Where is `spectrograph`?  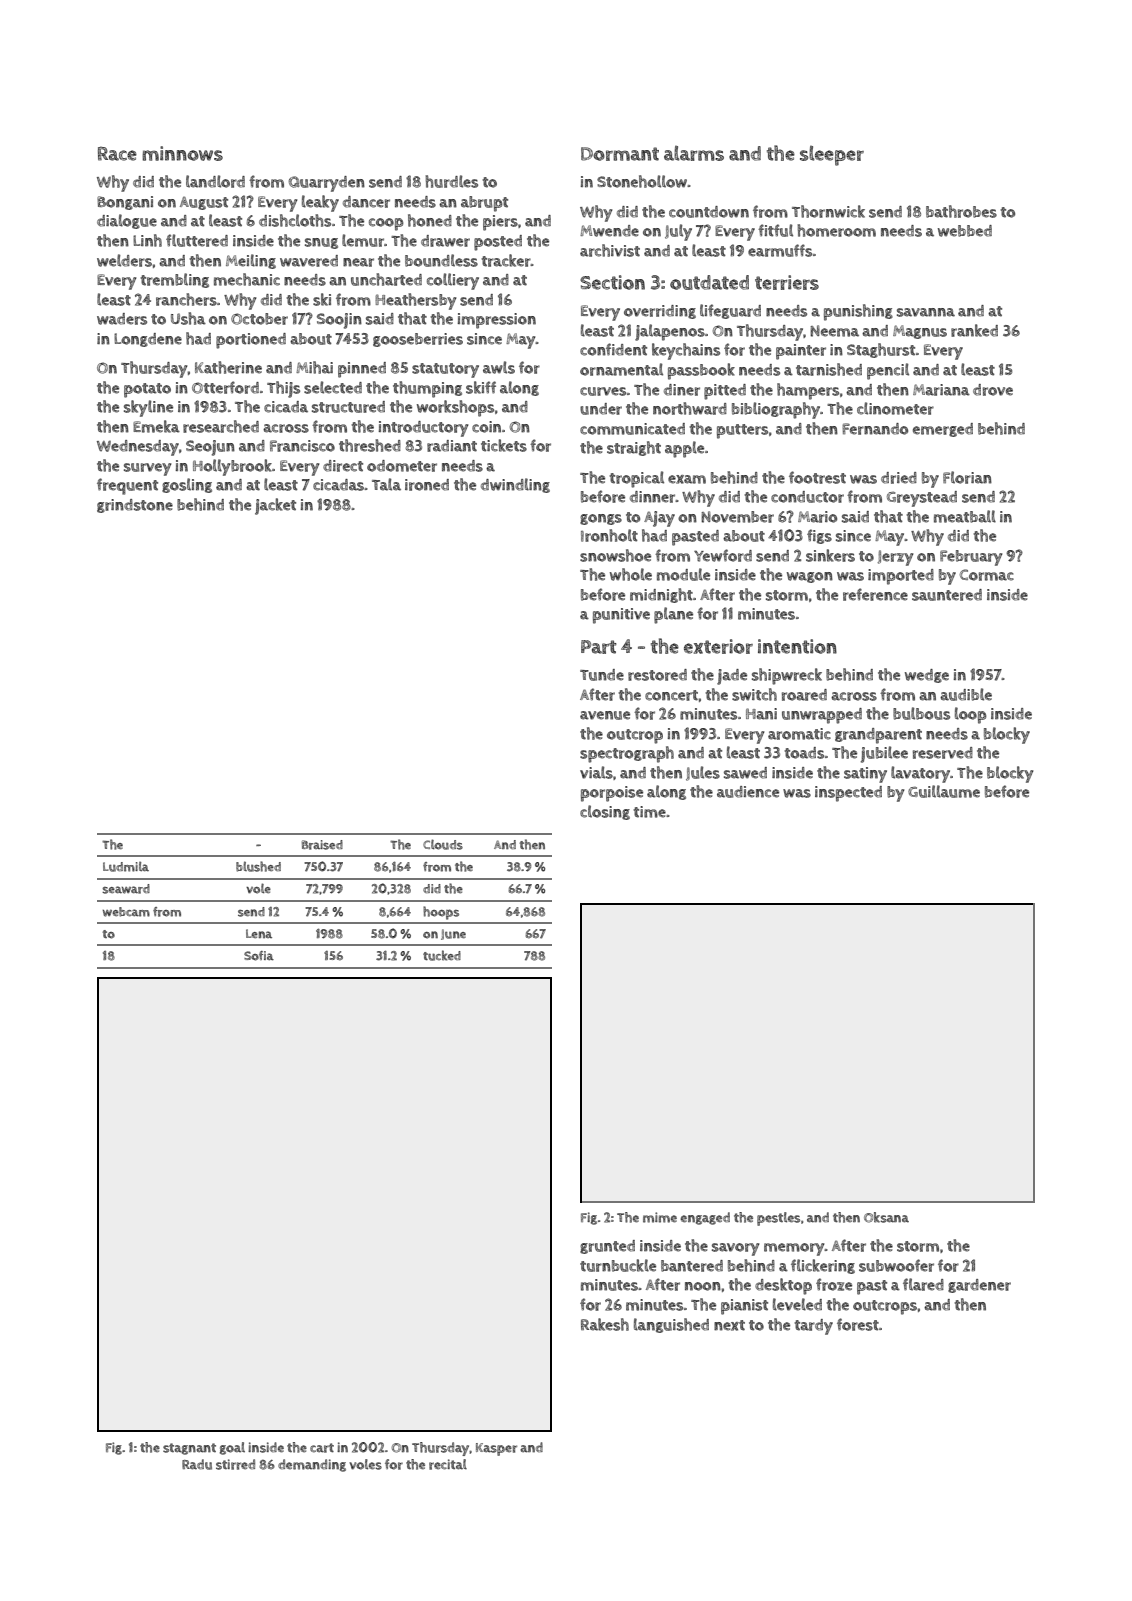 spectrograph is located at coordinates (627, 754).
